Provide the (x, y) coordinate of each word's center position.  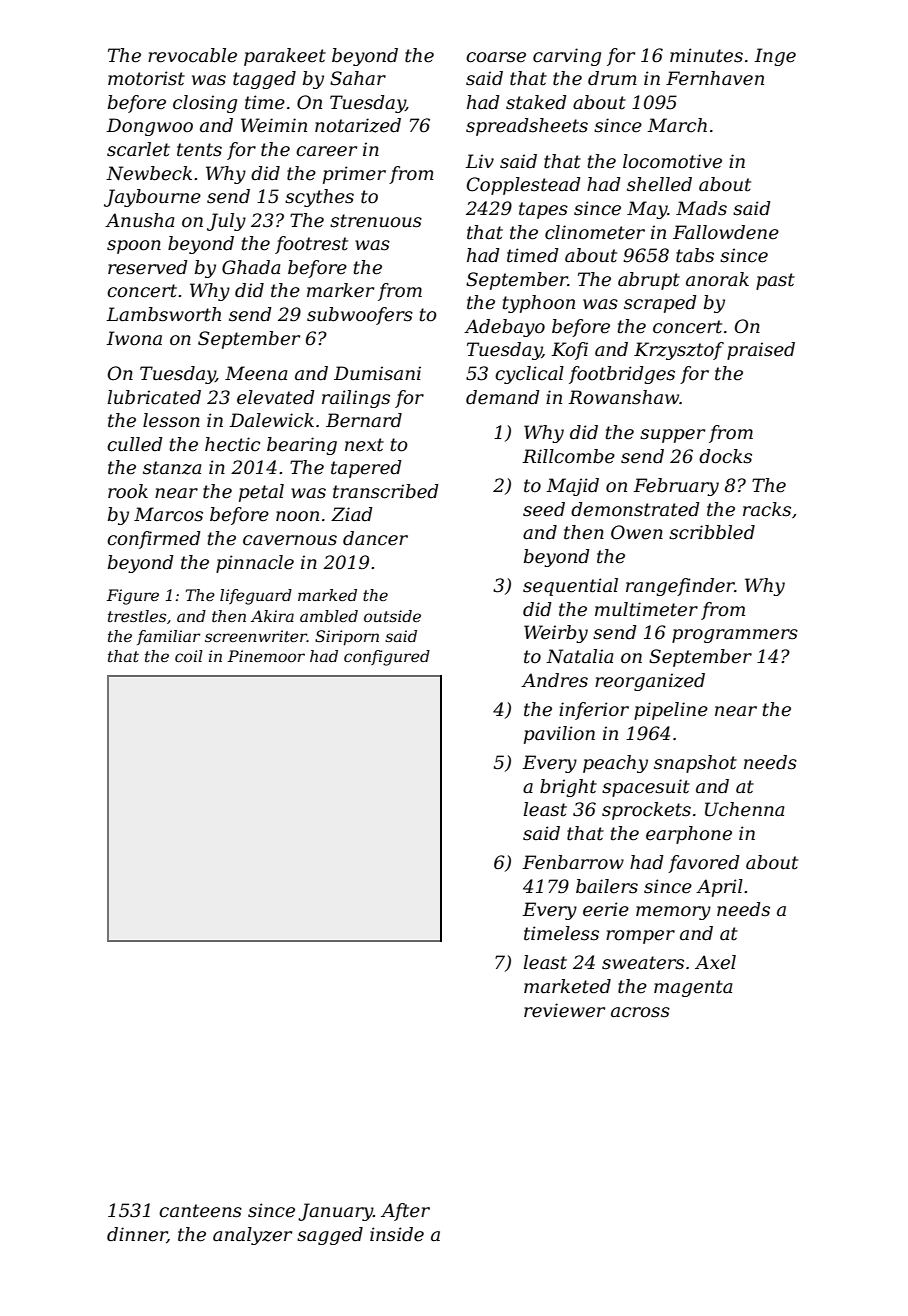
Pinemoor (266, 656)
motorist (146, 78)
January (335, 1212)
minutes (706, 55)
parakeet (285, 57)
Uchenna (744, 809)
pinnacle (255, 564)
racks (767, 509)
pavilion (559, 735)
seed (544, 509)
